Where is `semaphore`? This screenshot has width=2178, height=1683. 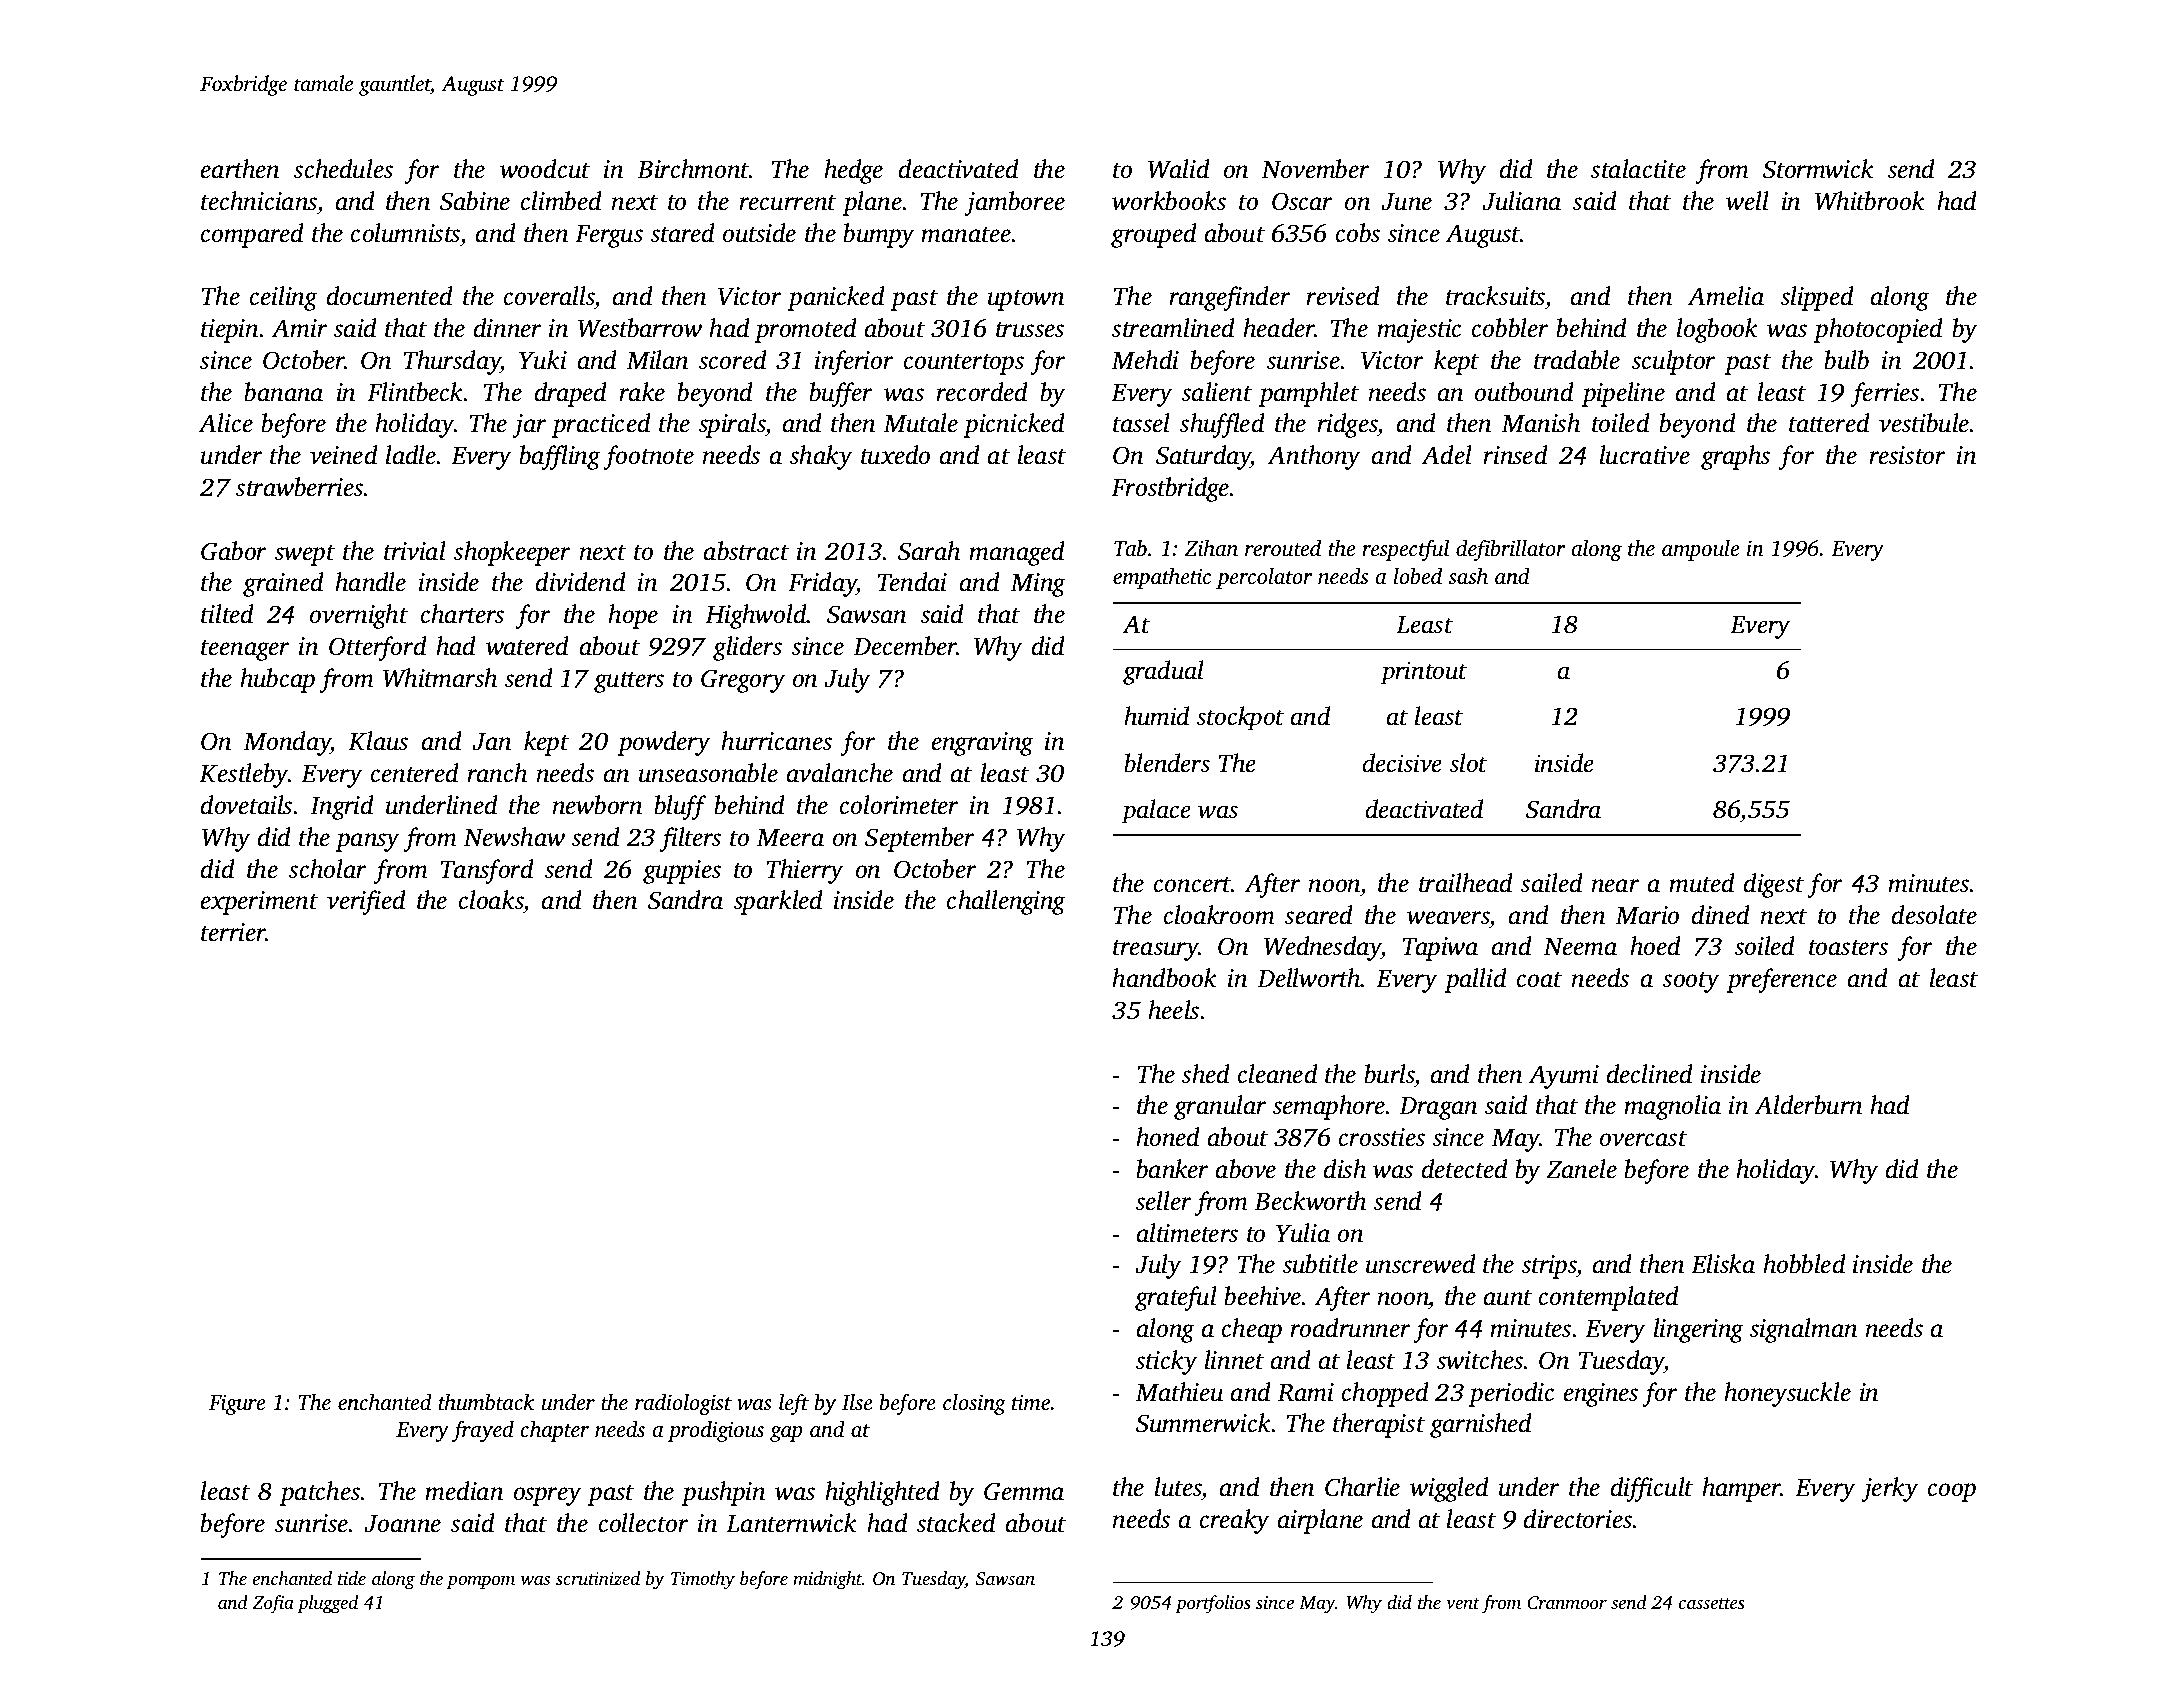
semaphore is located at coordinates (1329, 1107).
